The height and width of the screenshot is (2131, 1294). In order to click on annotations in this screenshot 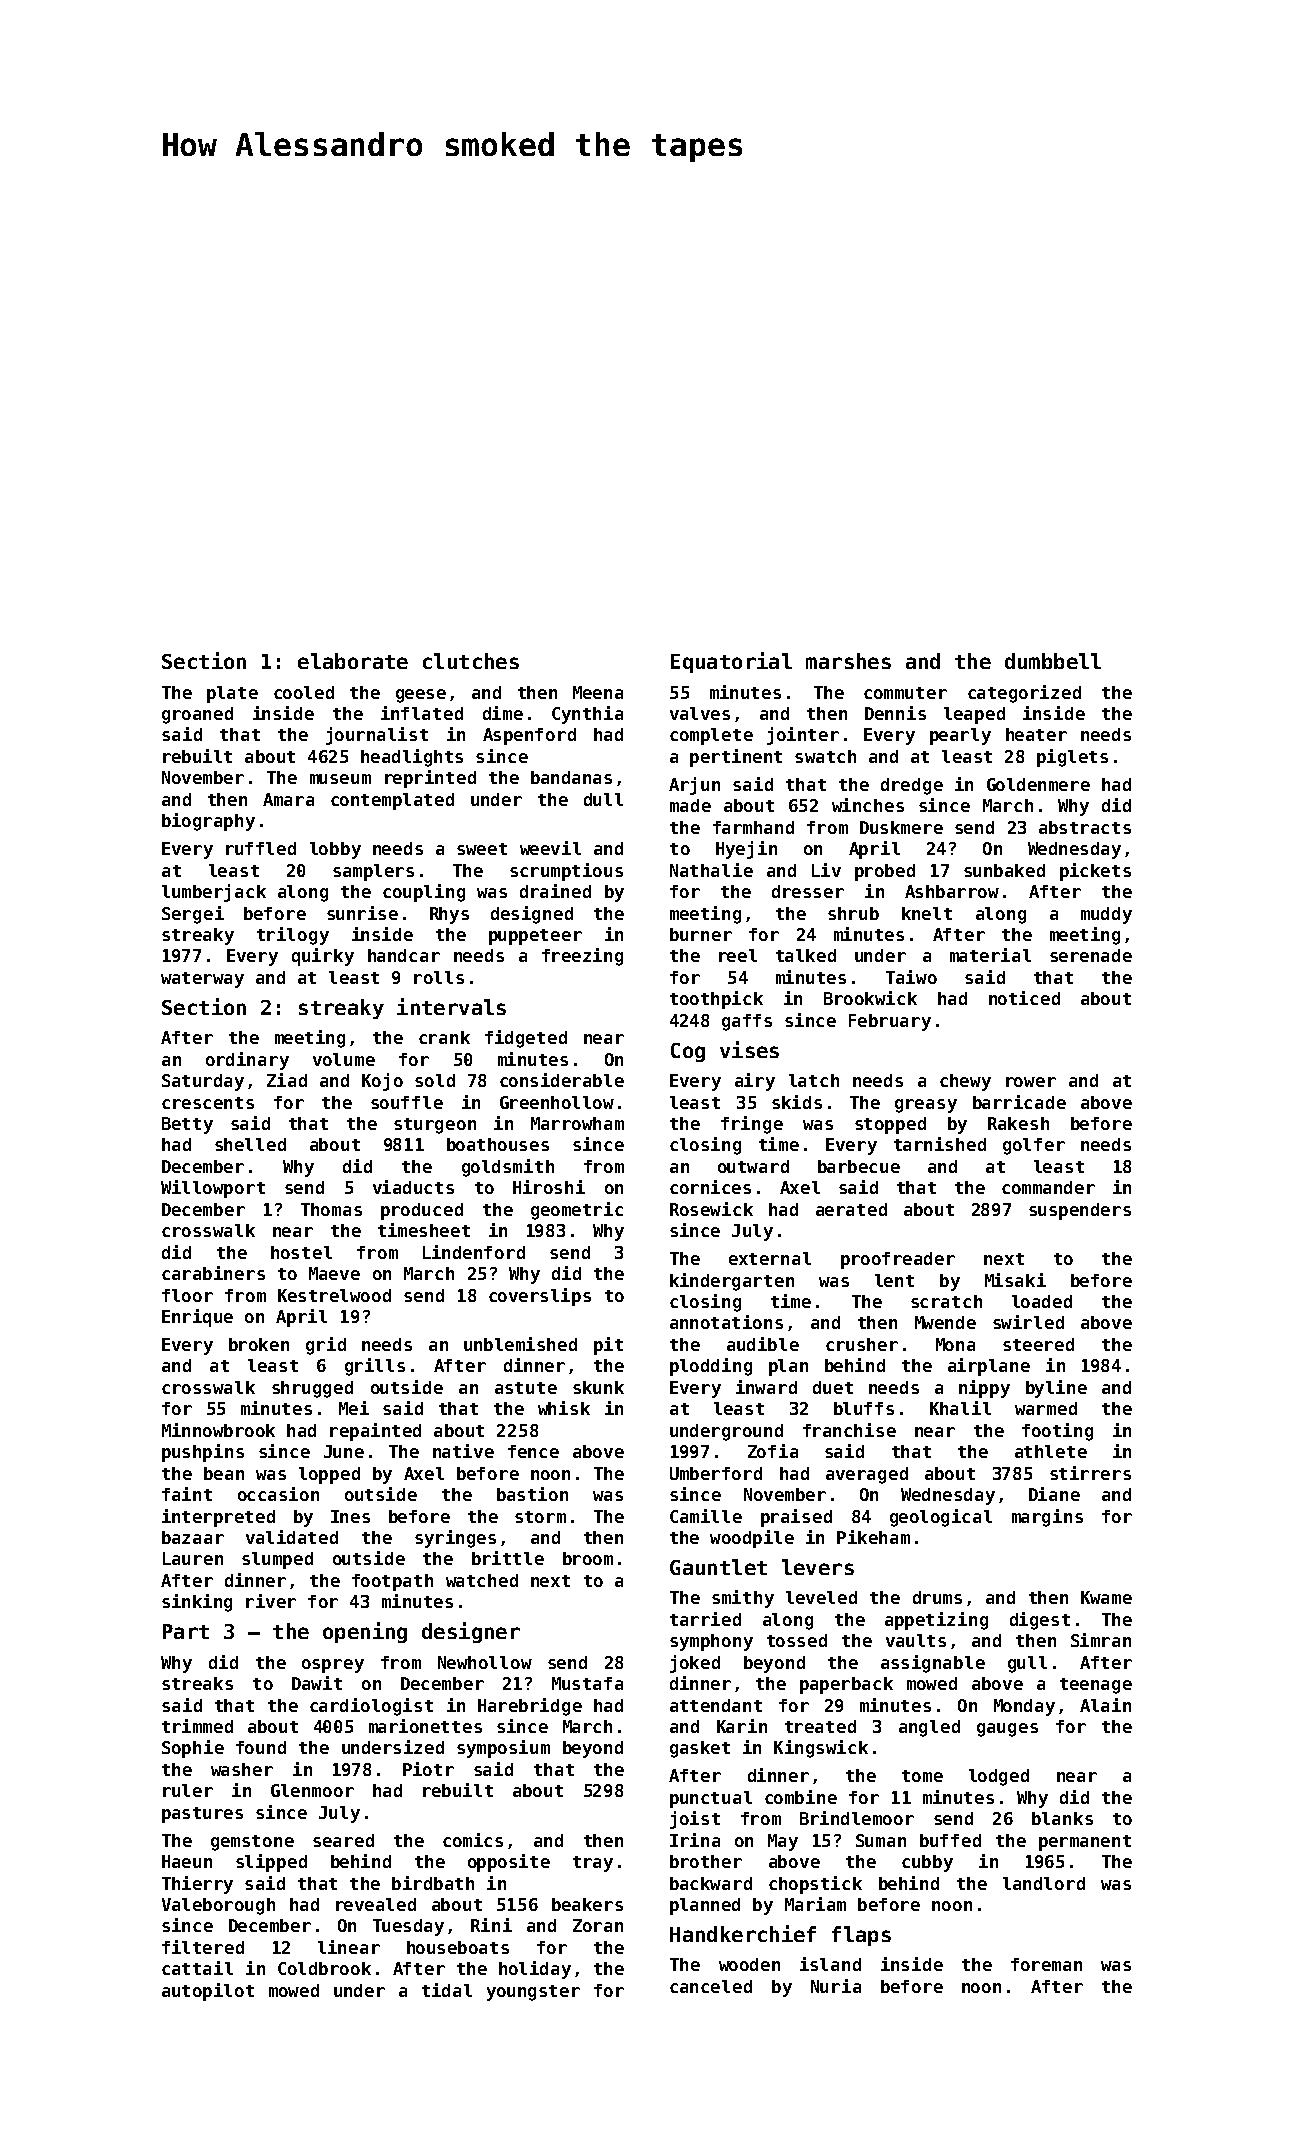, I will do `click(726, 1322)`.
